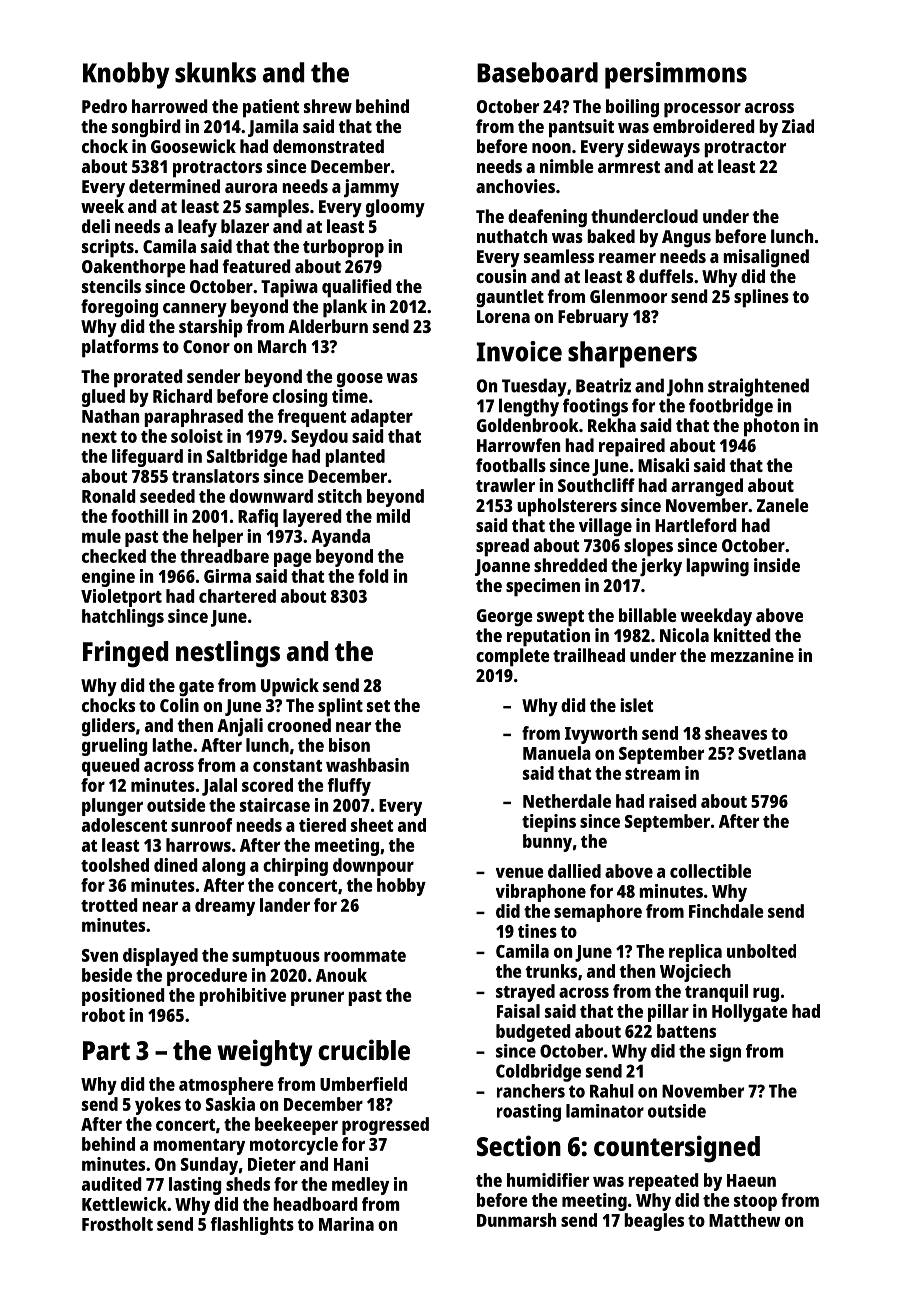 This screenshot has width=908, height=1316. Describe the element at coordinates (707, 487) in the screenshot. I see `arranged` at that location.
